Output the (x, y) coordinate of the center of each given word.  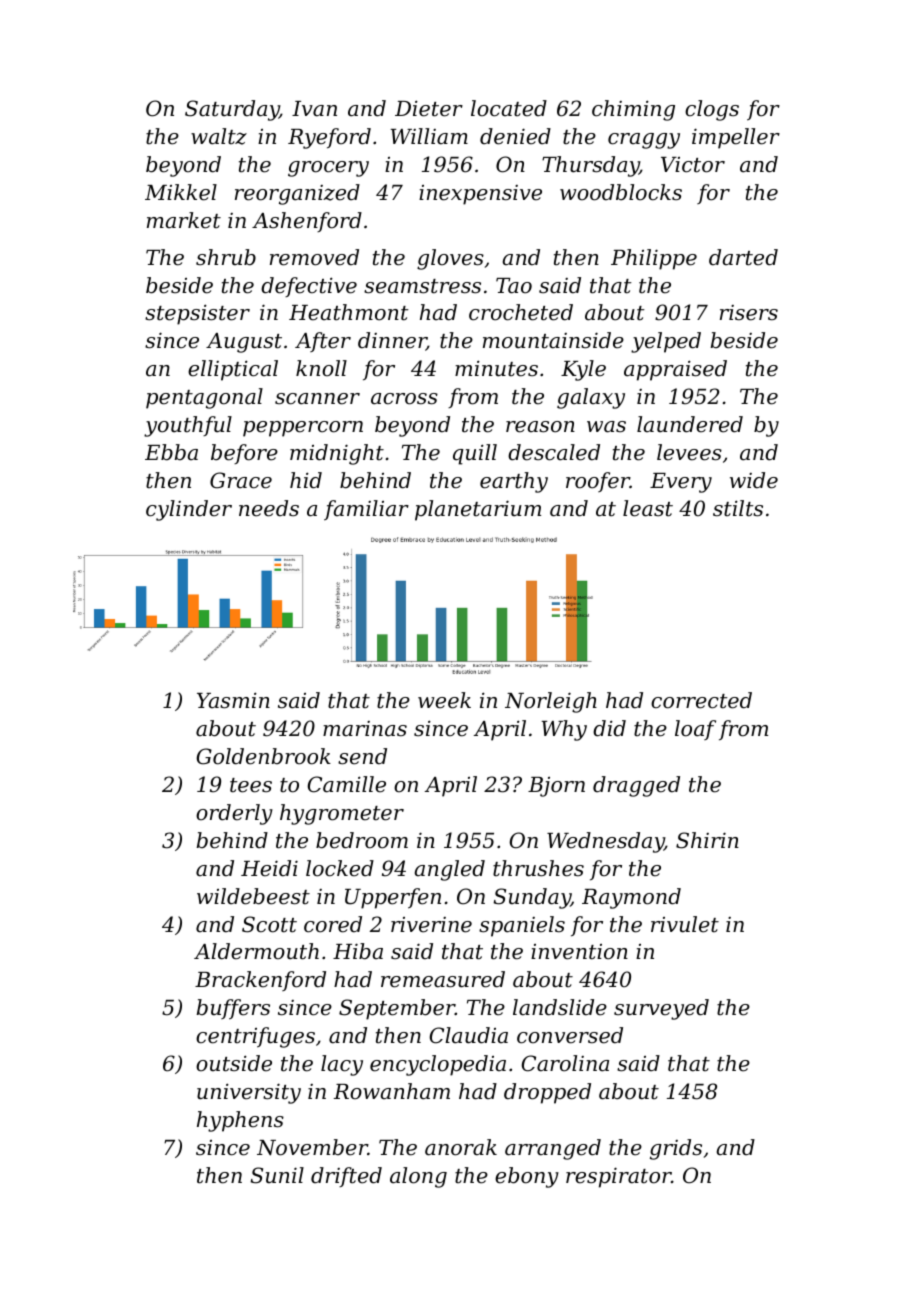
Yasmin (233, 700)
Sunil (277, 1175)
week (444, 700)
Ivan (314, 109)
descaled (554, 452)
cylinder (189, 510)
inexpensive (480, 195)
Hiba (358, 951)
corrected (701, 700)
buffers (233, 1009)
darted (743, 257)
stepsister (197, 314)
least (648, 508)
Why (564, 730)
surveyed (661, 1009)
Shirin (707, 840)
